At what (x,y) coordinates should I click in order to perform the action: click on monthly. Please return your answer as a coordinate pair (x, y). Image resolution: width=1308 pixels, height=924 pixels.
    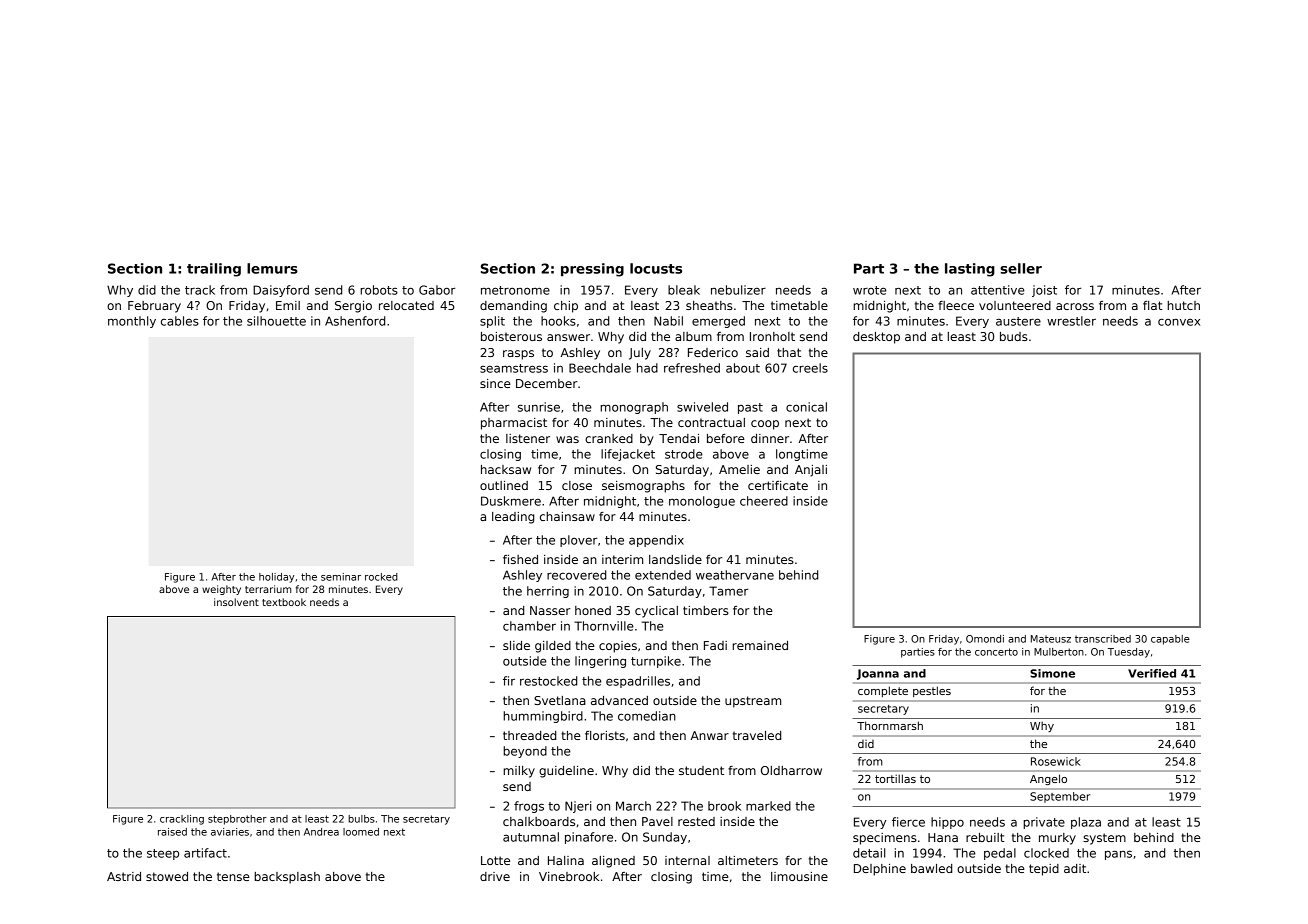
    Looking at the image, I should click on (132, 322).
